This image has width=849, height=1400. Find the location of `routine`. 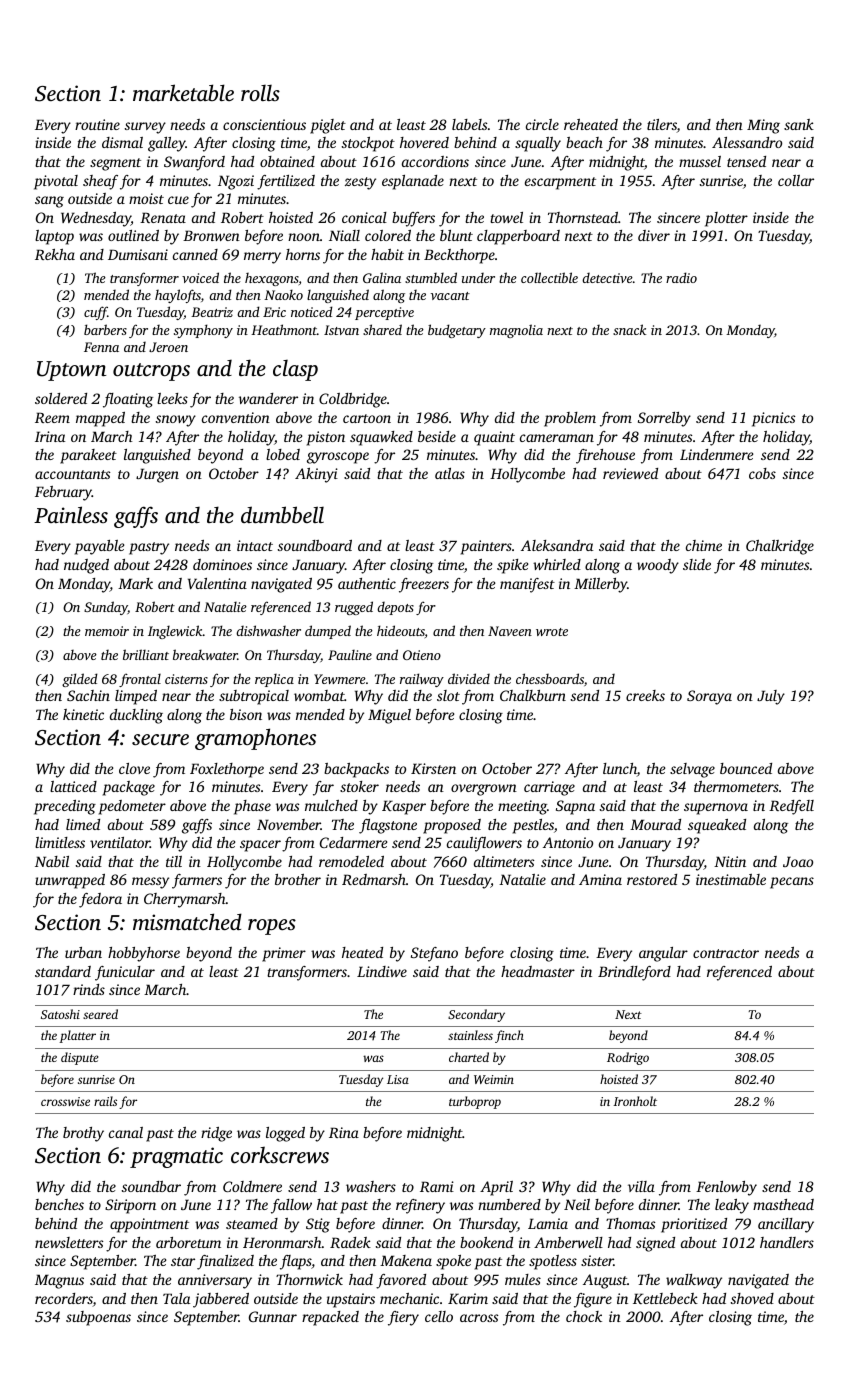

routine is located at coordinates (97, 124).
